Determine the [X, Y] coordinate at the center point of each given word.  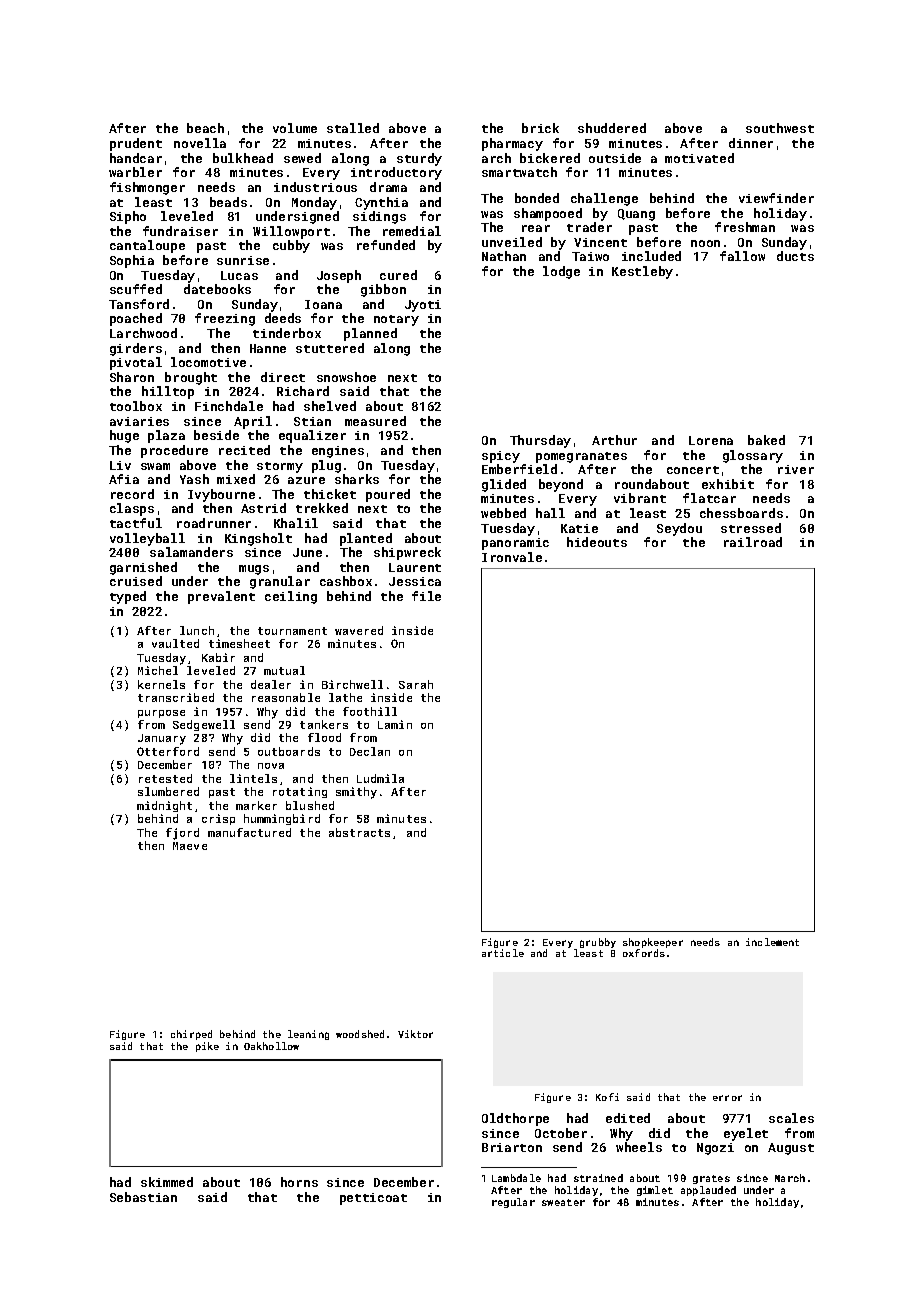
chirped [191, 1035]
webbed [503, 513]
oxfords [644, 953]
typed [128, 597]
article [503, 953]
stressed [751, 528]
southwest [780, 128]
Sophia [132, 261]
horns [299, 1182]
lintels [253, 778]
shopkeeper [653, 943]
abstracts [359, 832]
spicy [501, 457]
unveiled [512, 242]
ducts [795, 256]
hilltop [168, 392]
